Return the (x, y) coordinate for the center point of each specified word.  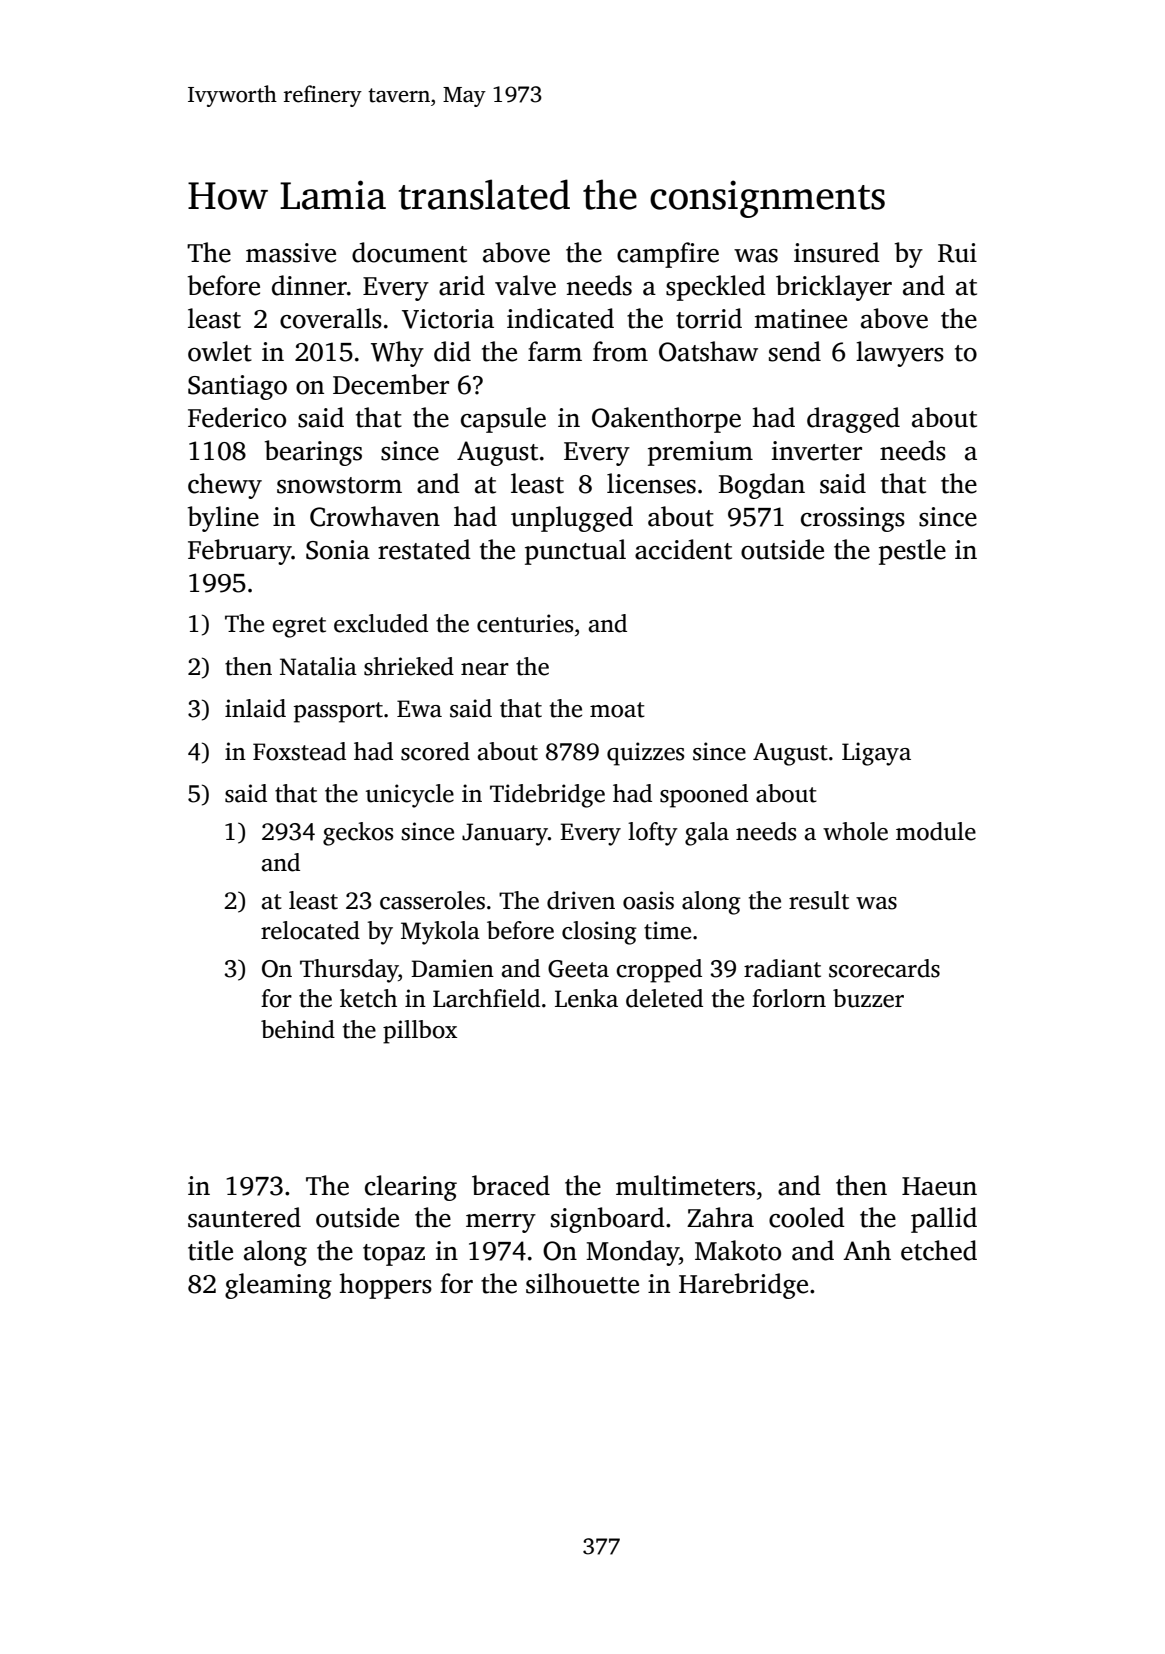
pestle (912, 552)
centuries (525, 623)
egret (299, 627)
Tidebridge (547, 796)
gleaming (278, 1286)
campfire (668, 255)
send (795, 351)
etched (939, 1250)
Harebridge (743, 1286)
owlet (220, 351)
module (936, 831)
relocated (310, 930)
